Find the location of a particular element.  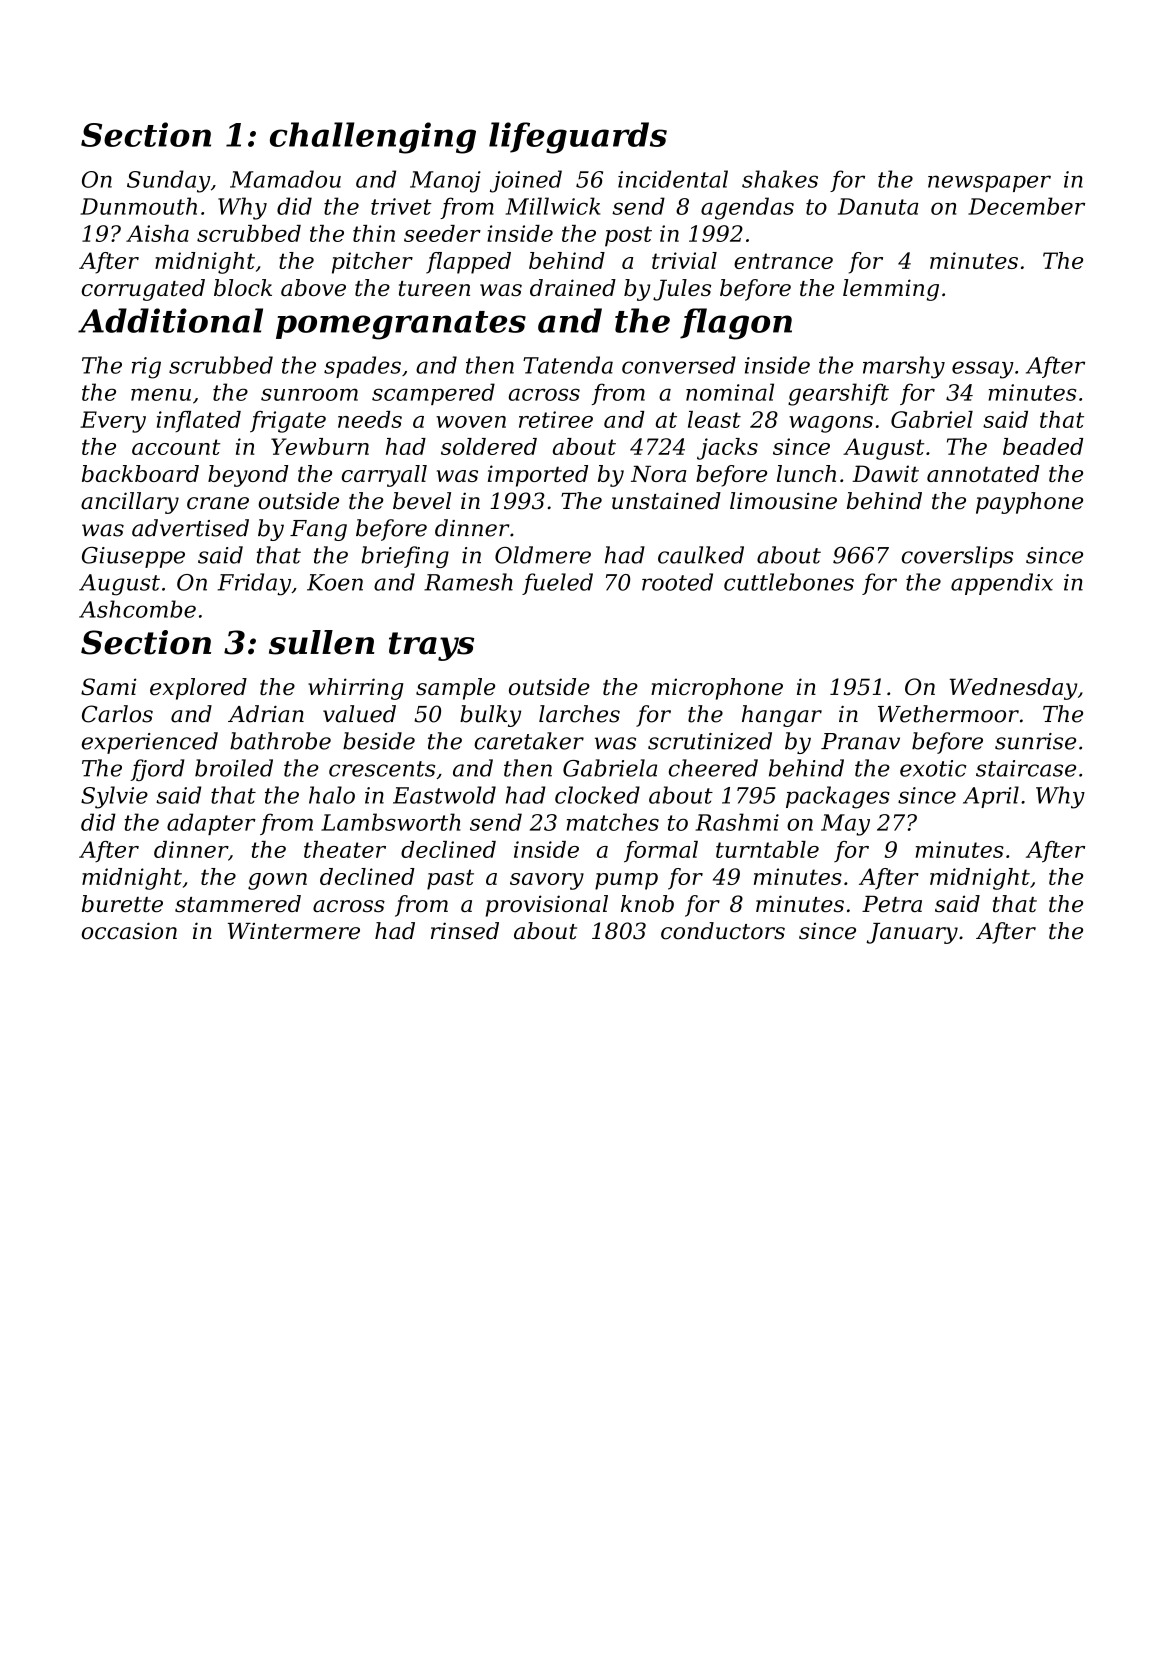

Sunday is located at coordinates (168, 181).
